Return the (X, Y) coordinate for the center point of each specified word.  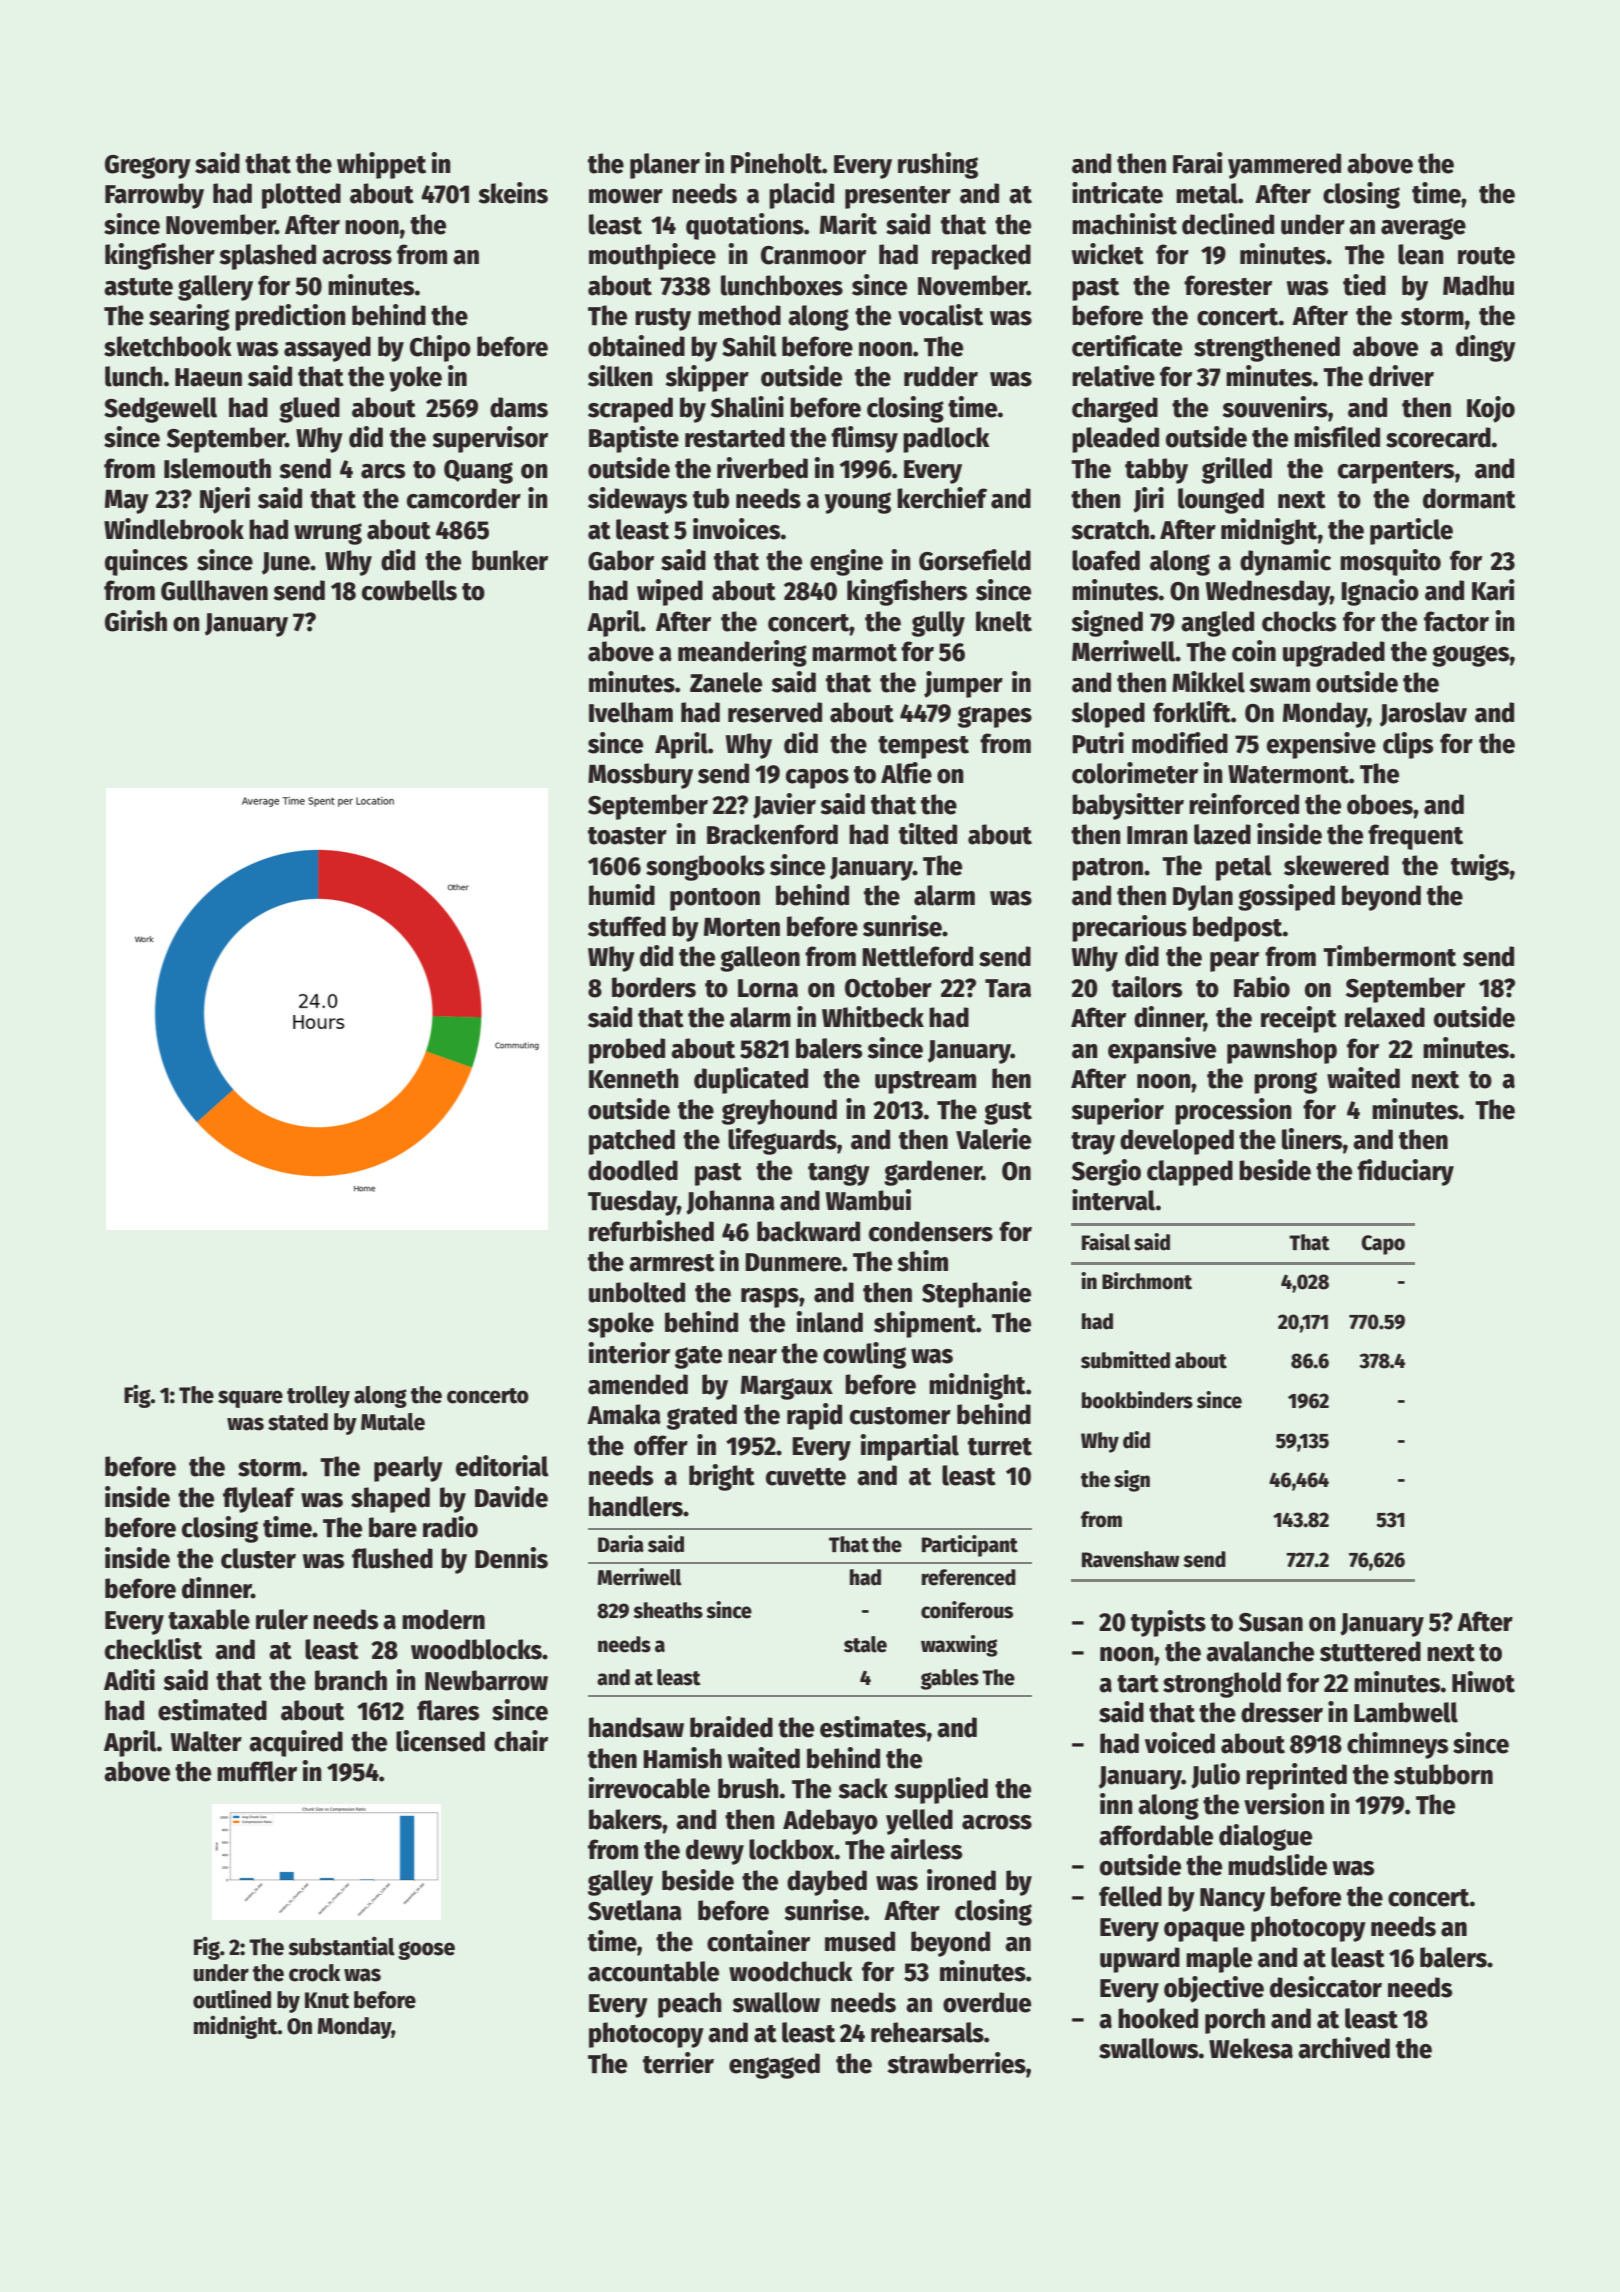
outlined (232, 1999)
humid (622, 895)
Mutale (393, 1422)
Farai (1198, 163)
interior (629, 1353)
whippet (381, 165)
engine (846, 562)
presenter (898, 197)
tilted (928, 834)
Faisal (1106, 1242)
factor (1456, 621)
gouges (1471, 656)
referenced (969, 1577)
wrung (328, 534)
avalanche (1260, 1651)
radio (450, 1527)
